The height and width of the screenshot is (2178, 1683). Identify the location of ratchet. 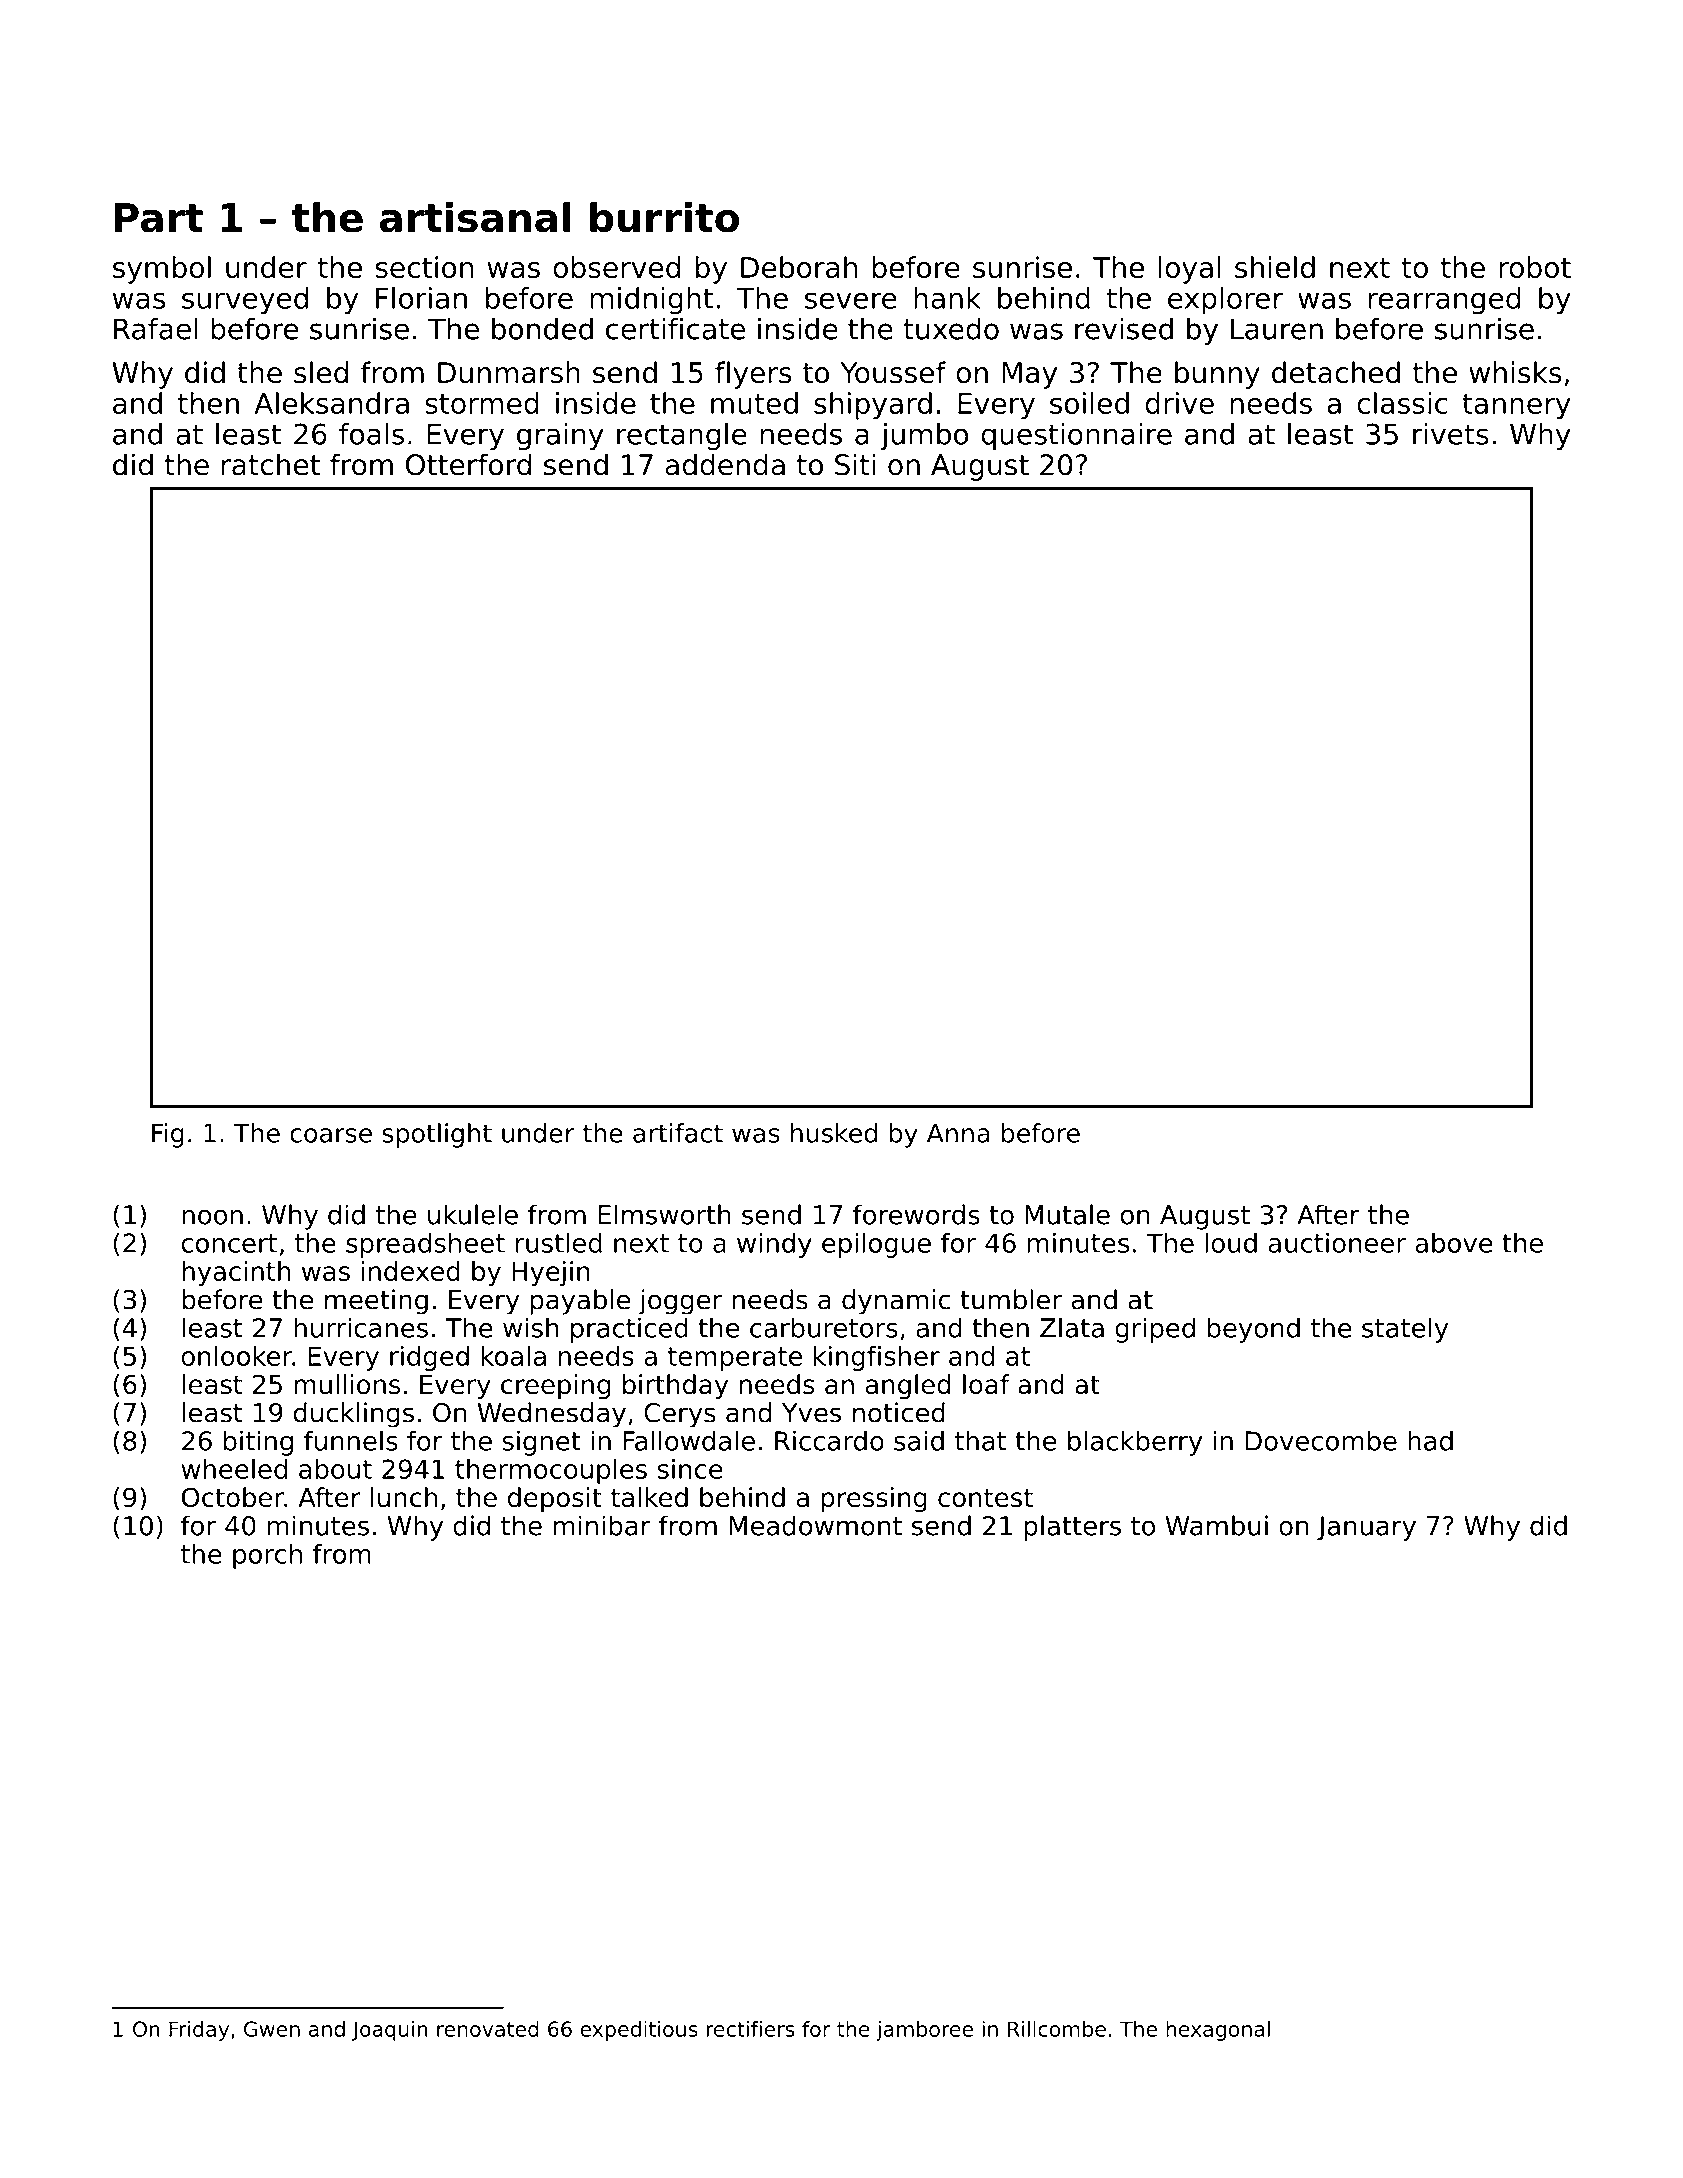
(271, 464).
